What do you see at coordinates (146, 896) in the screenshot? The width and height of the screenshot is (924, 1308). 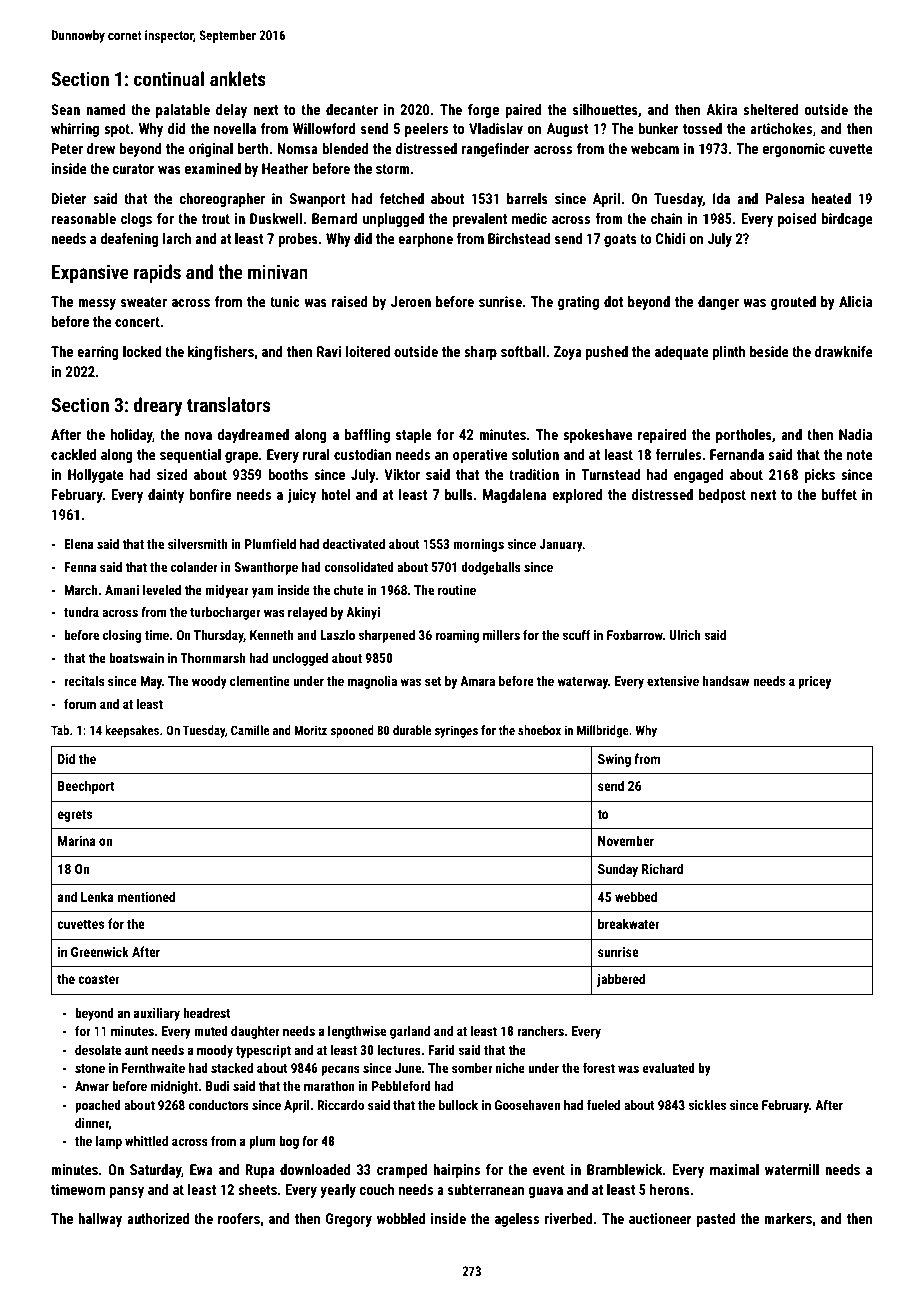 I see `mentioned` at bounding box center [146, 896].
